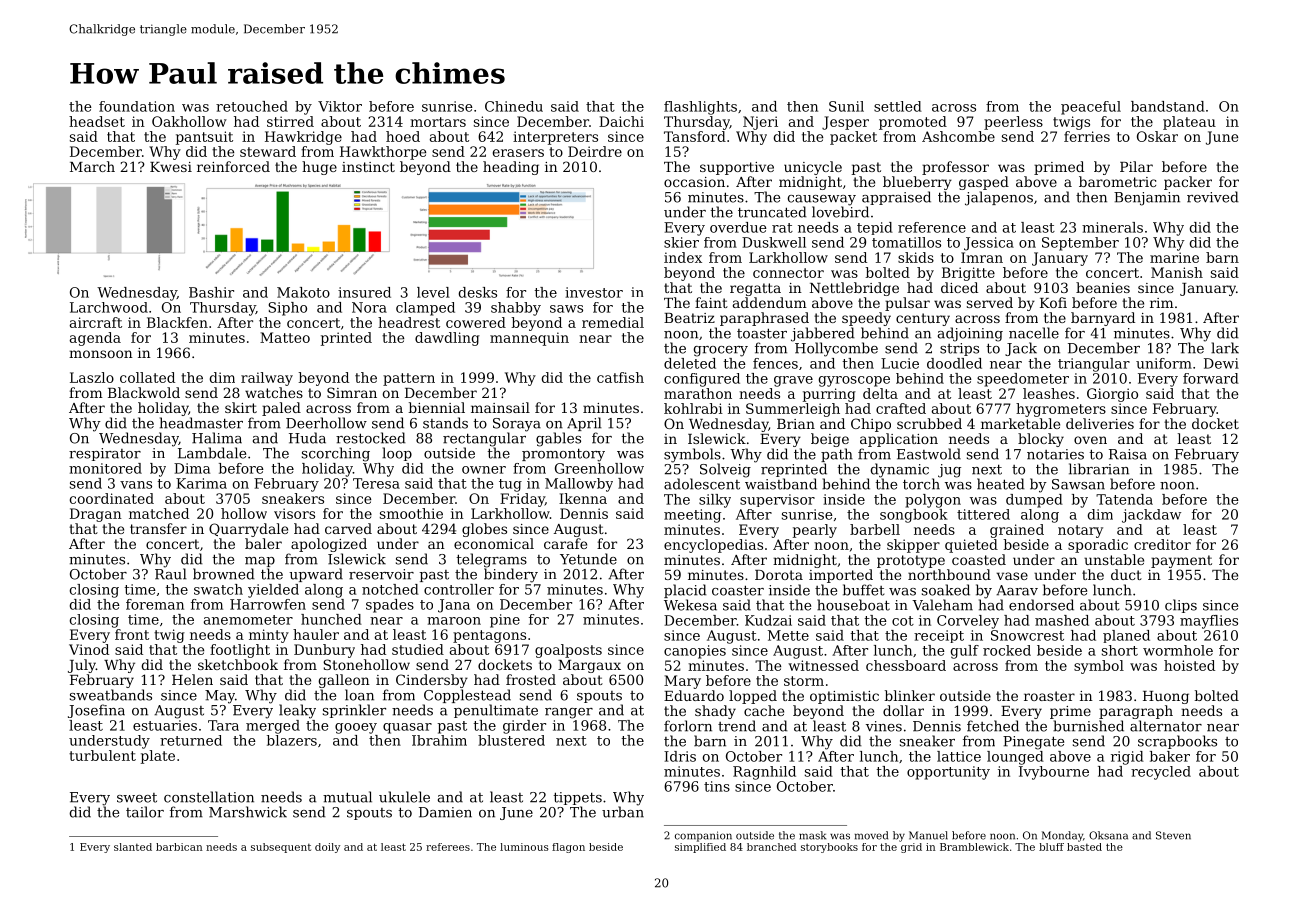 Image resolution: width=1308 pixels, height=924 pixels. What do you see at coordinates (781, 484) in the screenshot?
I see `waistband` at bounding box center [781, 484].
